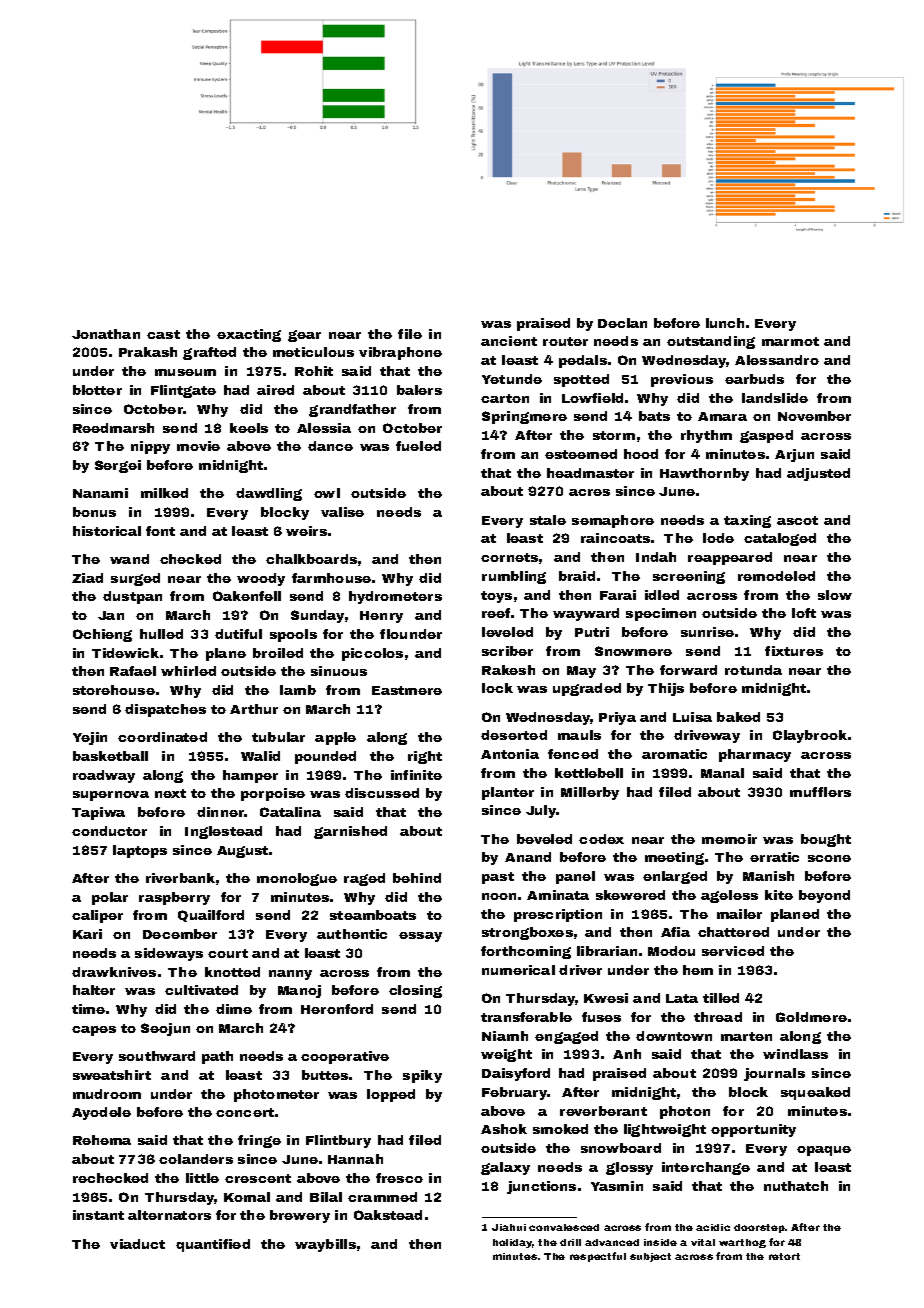 Image resolution: width=924 pixels, height=1308 pixels. I want to click on lunch, so click(725, 323).
